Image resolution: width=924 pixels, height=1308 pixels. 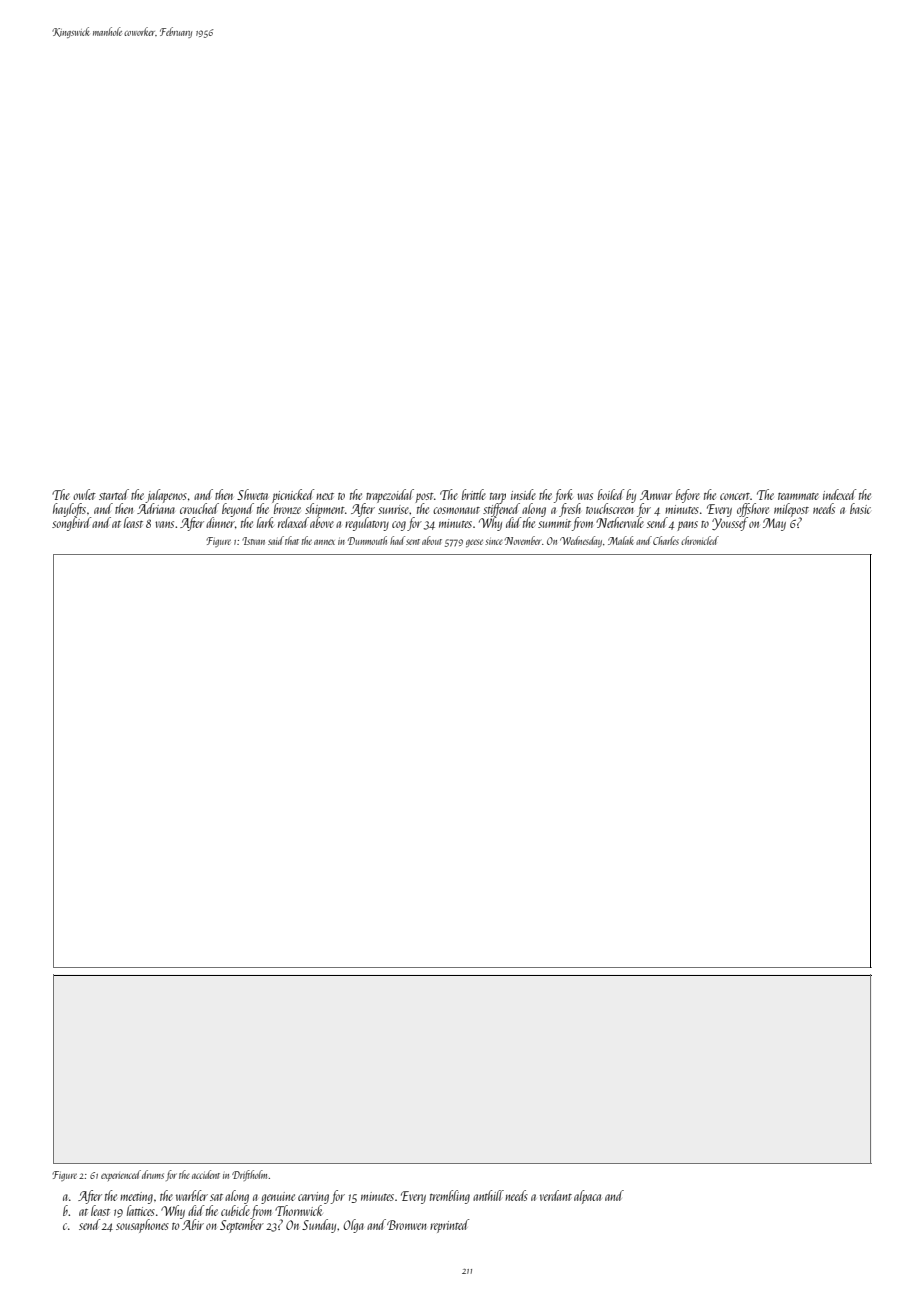 I want to click on alpaca, so click(x=587, y=1197).
